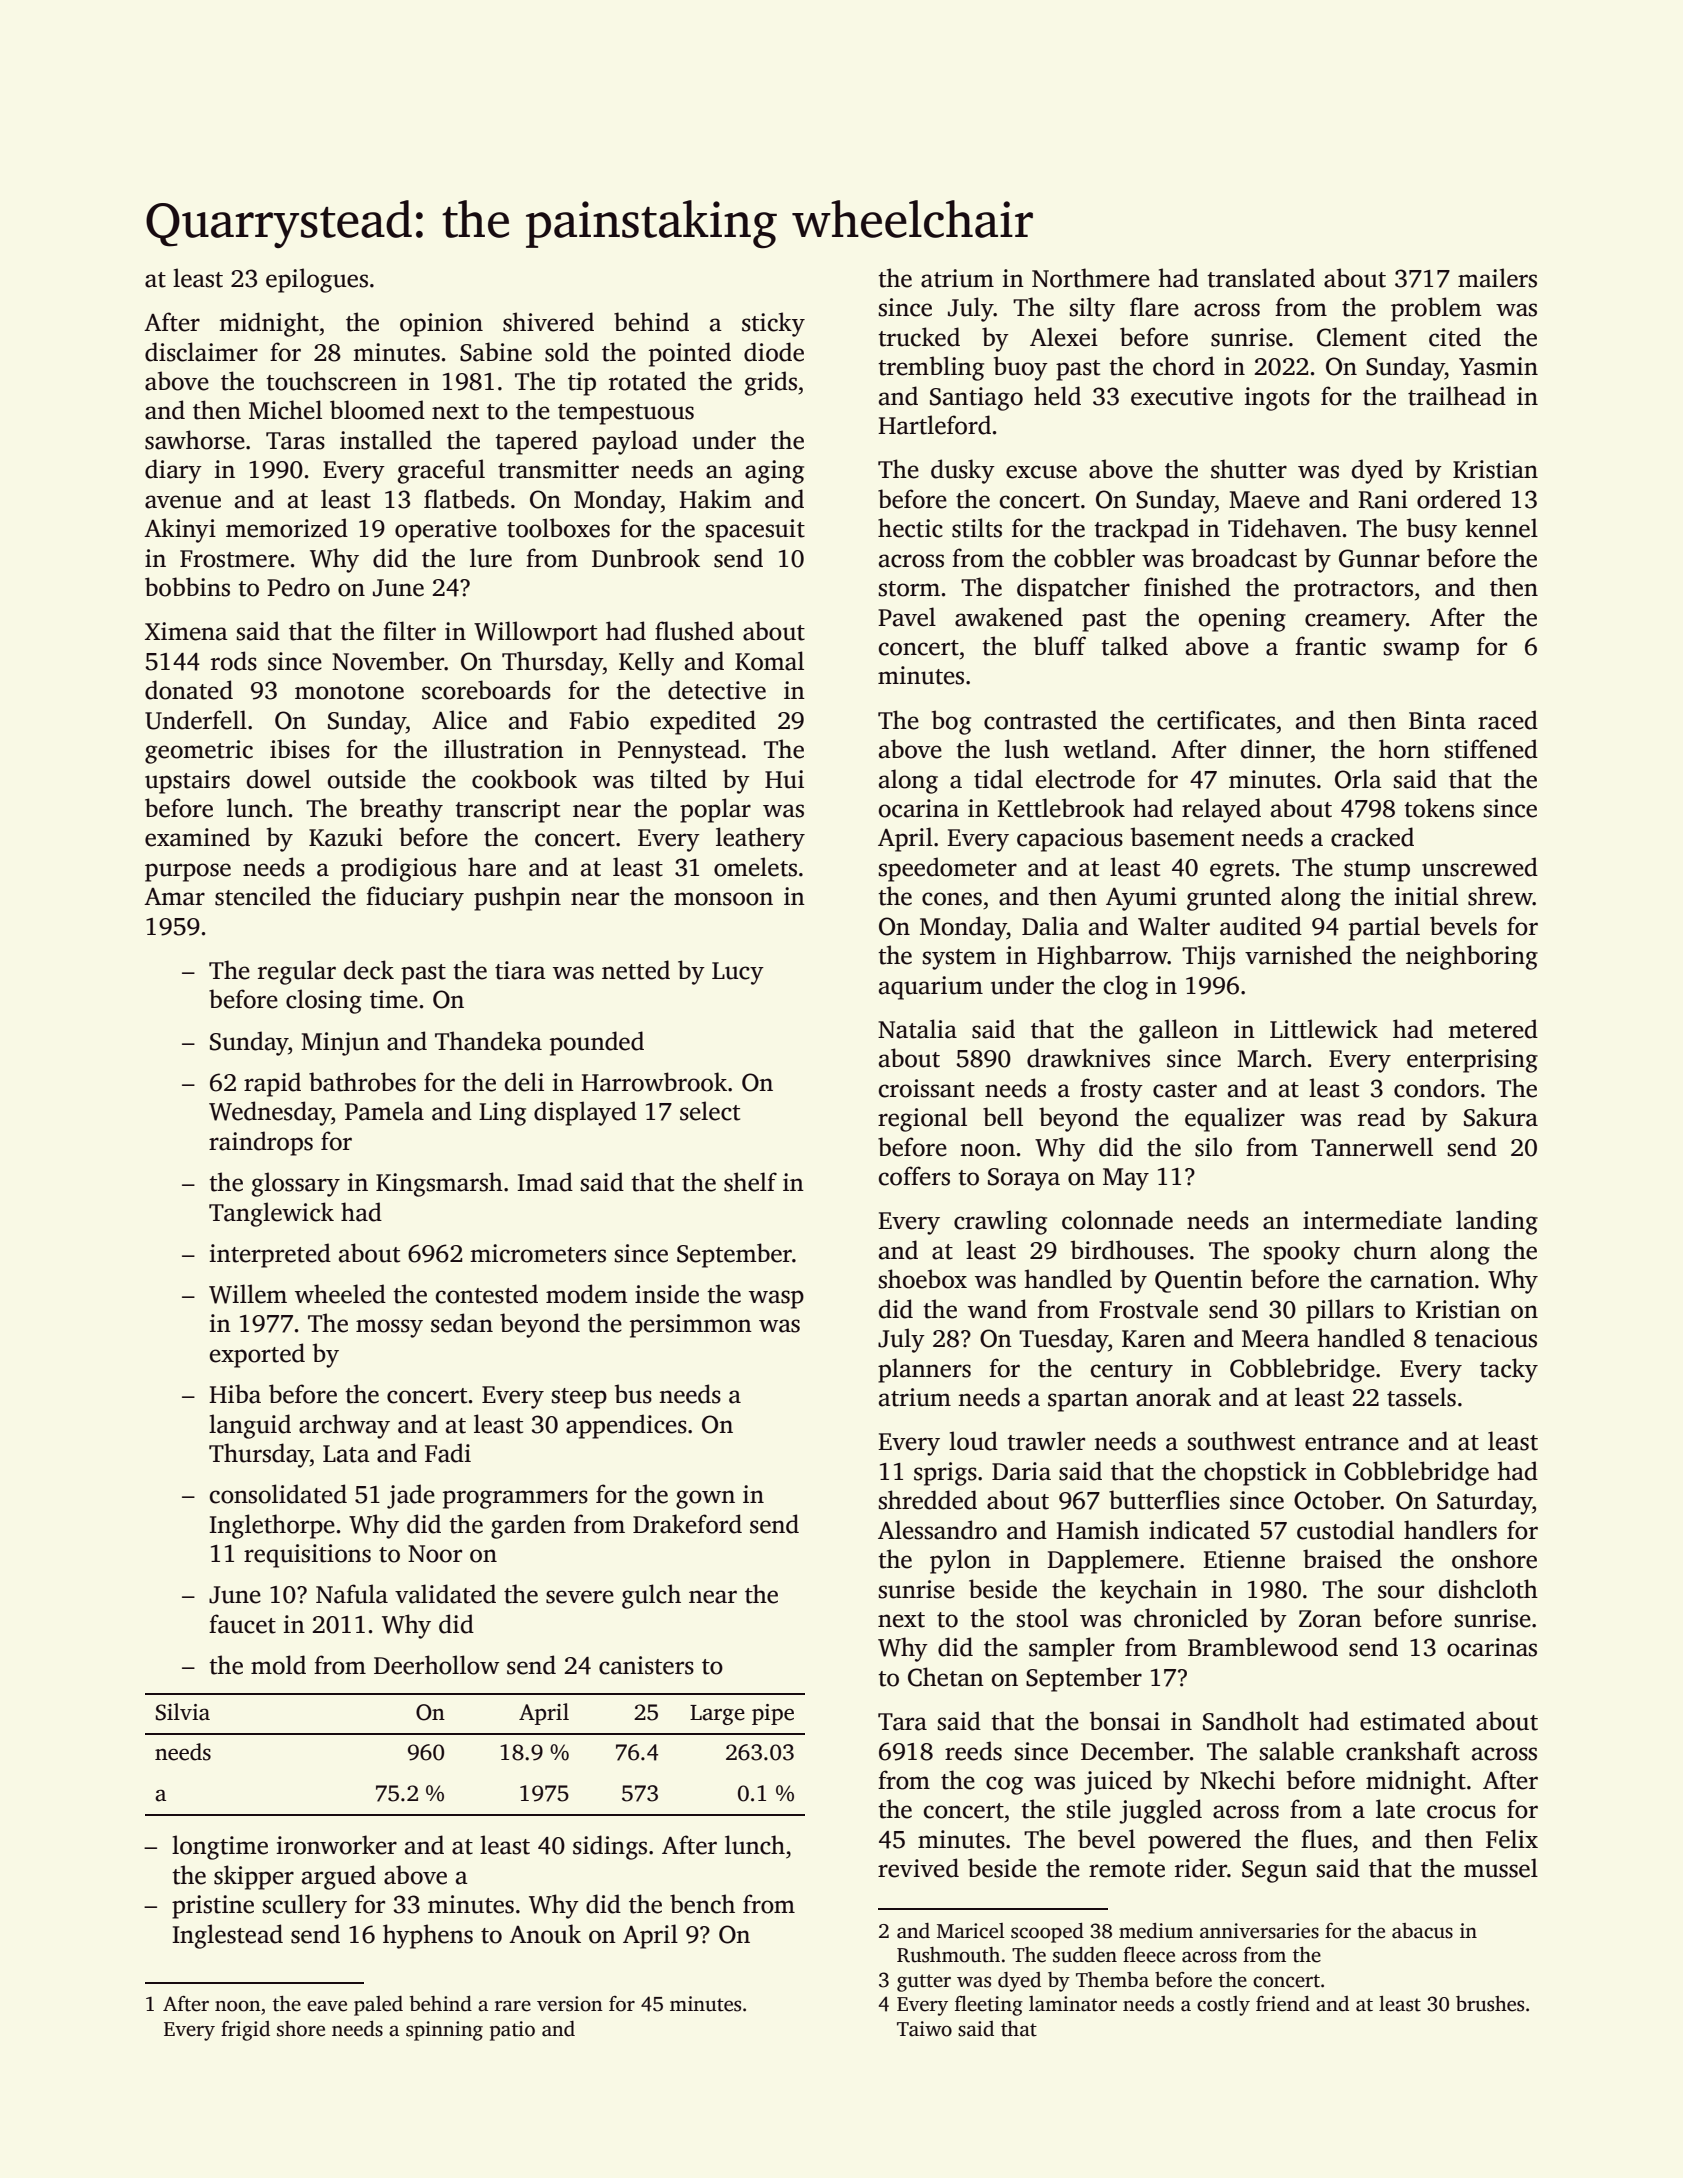  What do you see at coordinates (1501, 1117) in the screenshot?
I see `Sakura` at bounding box center [1501, 1117].
